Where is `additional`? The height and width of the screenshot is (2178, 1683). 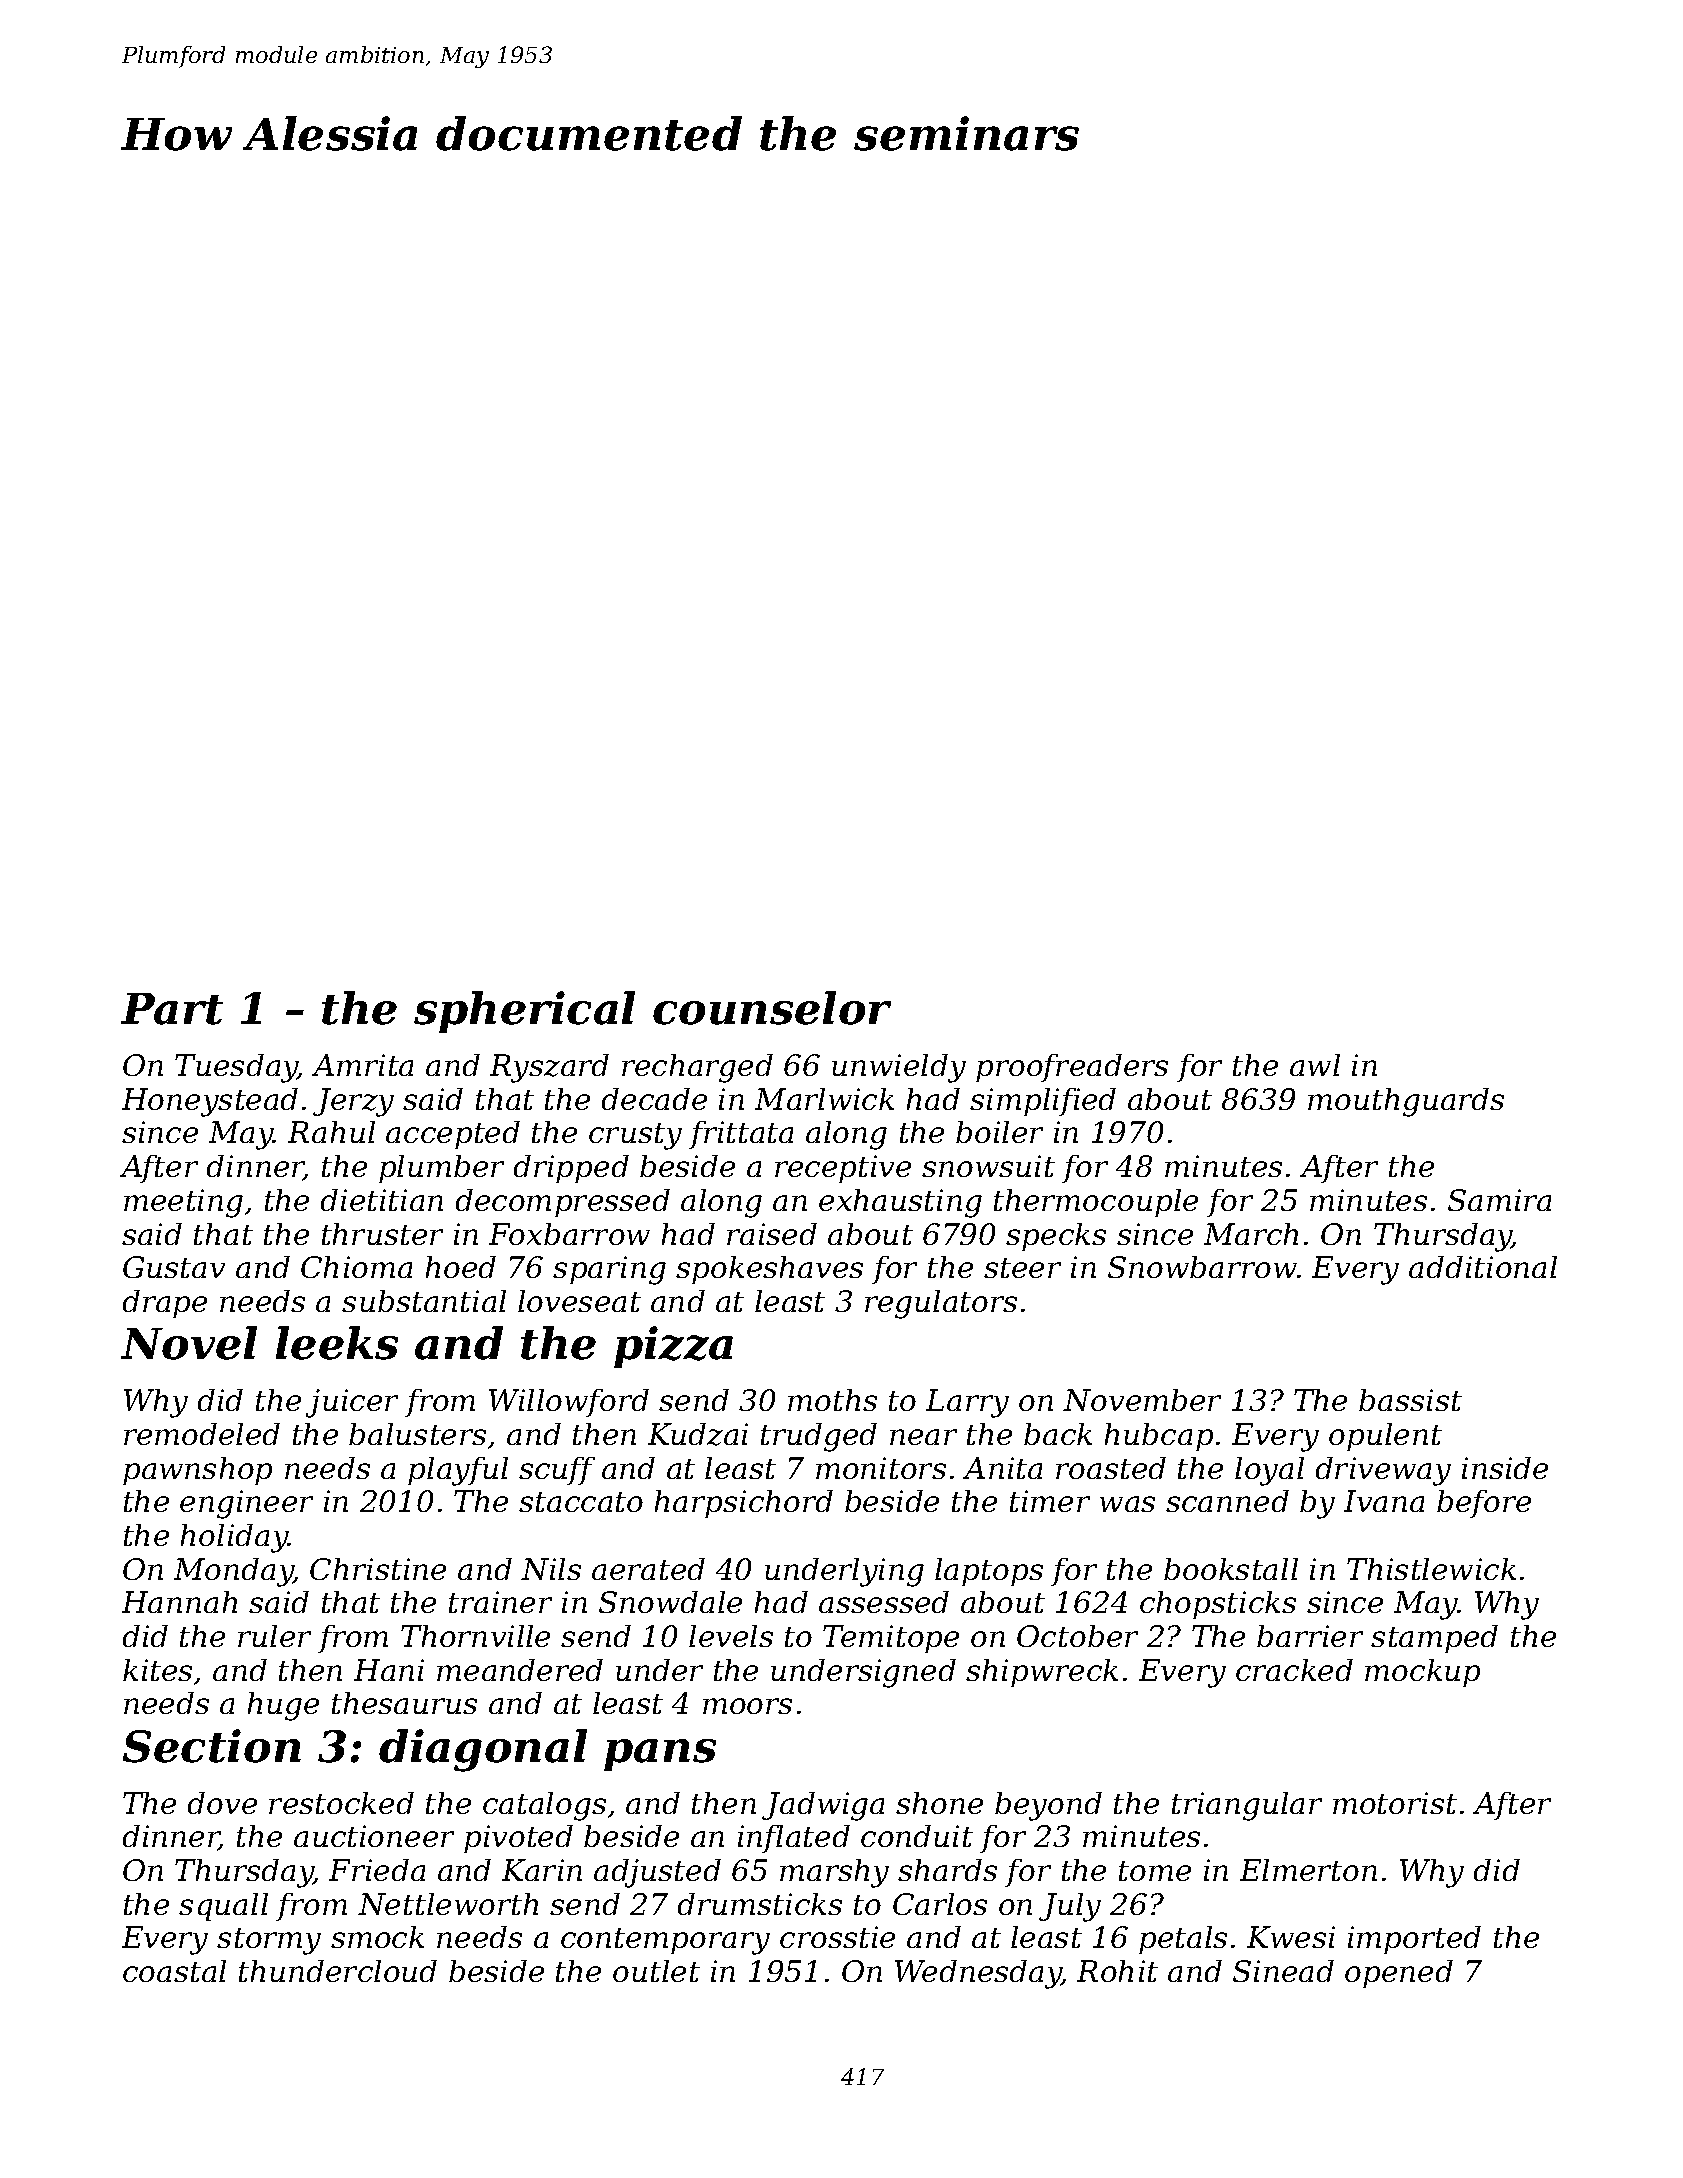 additional is located at coordinates (1483, 1267).
